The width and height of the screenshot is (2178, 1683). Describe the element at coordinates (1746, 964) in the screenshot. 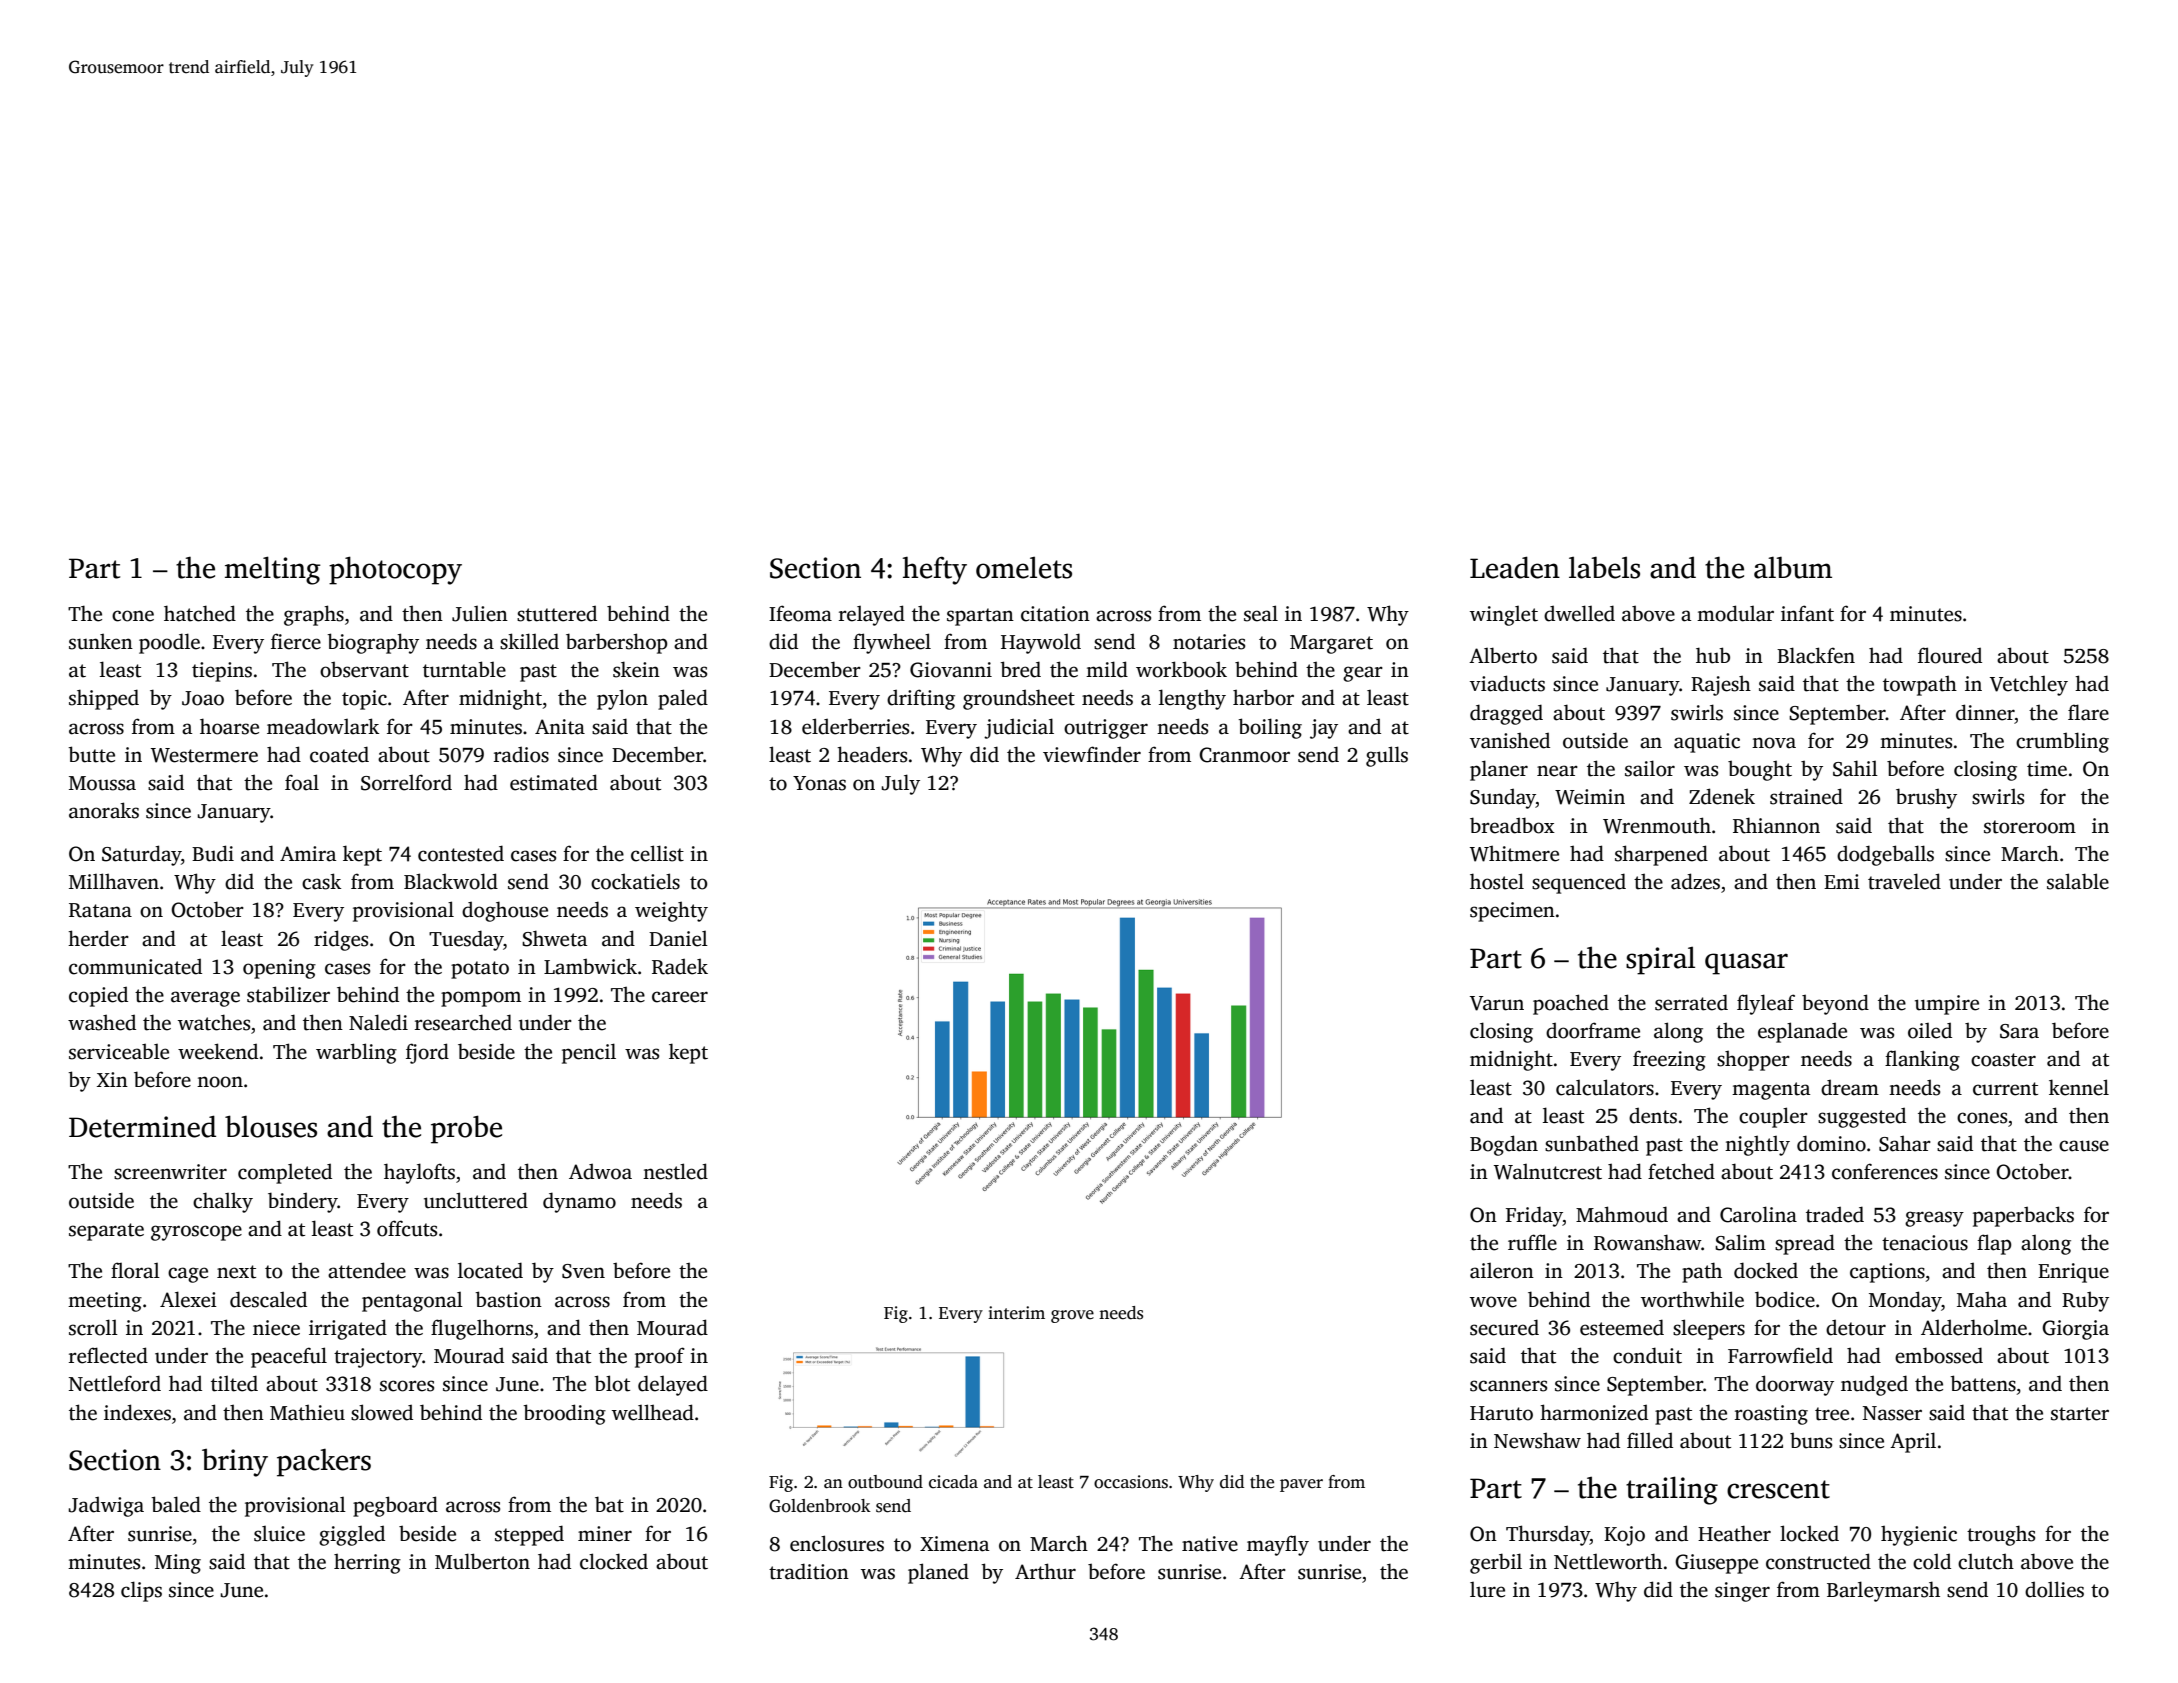

I see `quasar` at that location.
